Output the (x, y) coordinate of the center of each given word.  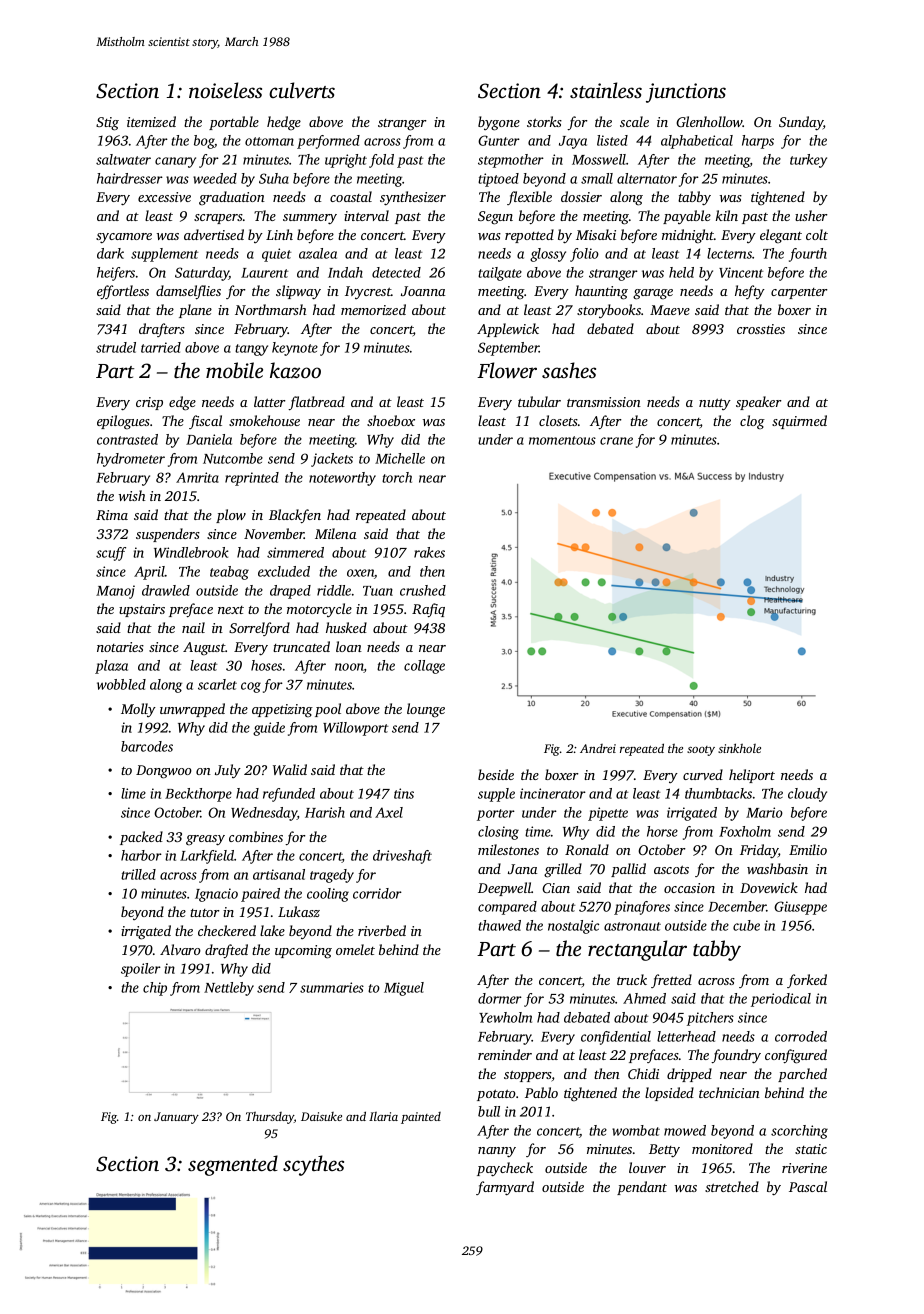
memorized (373, 309)
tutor (205, 913)
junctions (686, 93)
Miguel (404, 989)
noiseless (225, 90)
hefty (750, 292)
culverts (302, 90)
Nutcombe (233, 458)
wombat (636, 1130)
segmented (233, 1165)
